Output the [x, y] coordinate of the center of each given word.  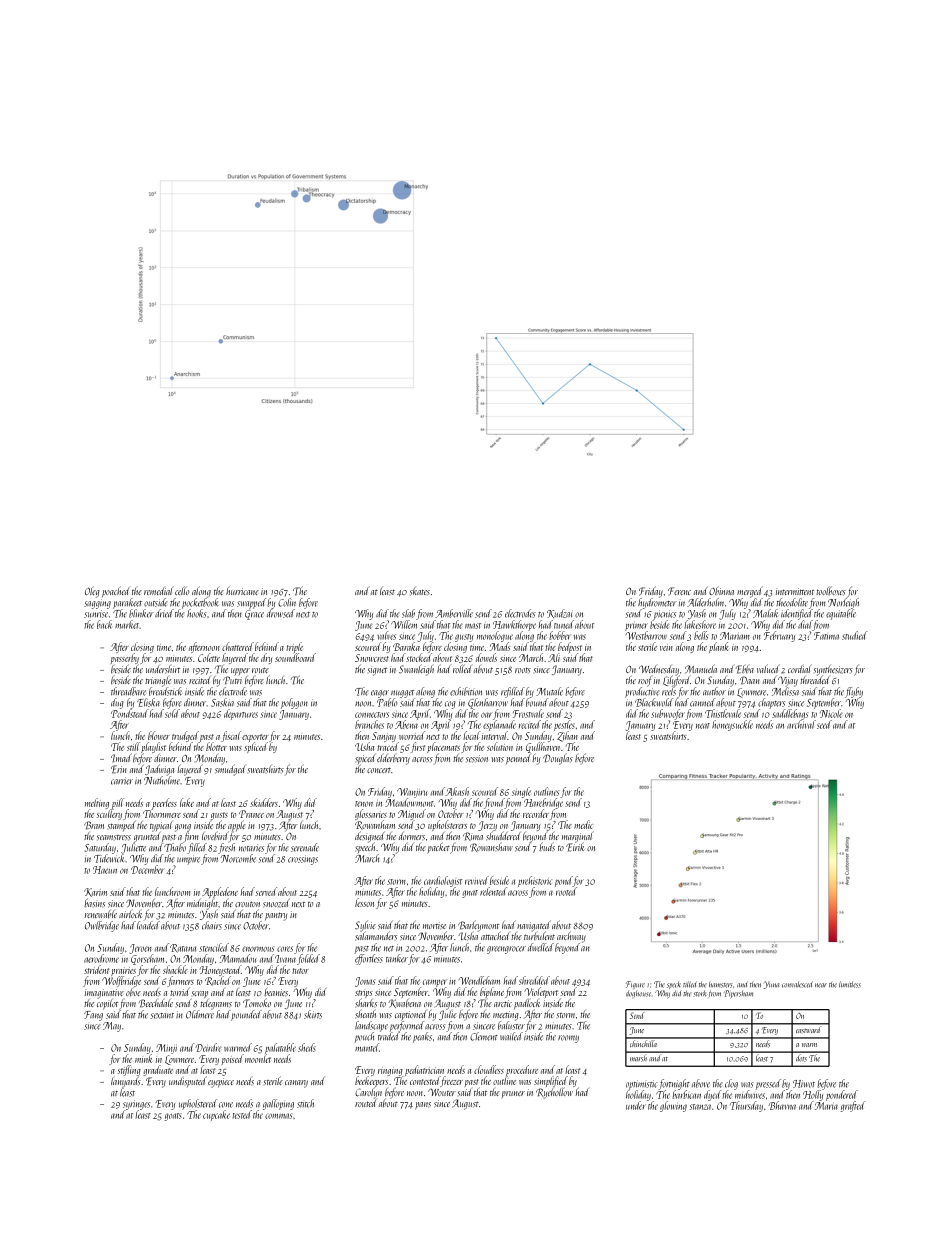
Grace [254, 615]
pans [423, 1106]
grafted [853, 1106]
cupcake [216, 1115]
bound [537, 702]
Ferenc [679, 591]
